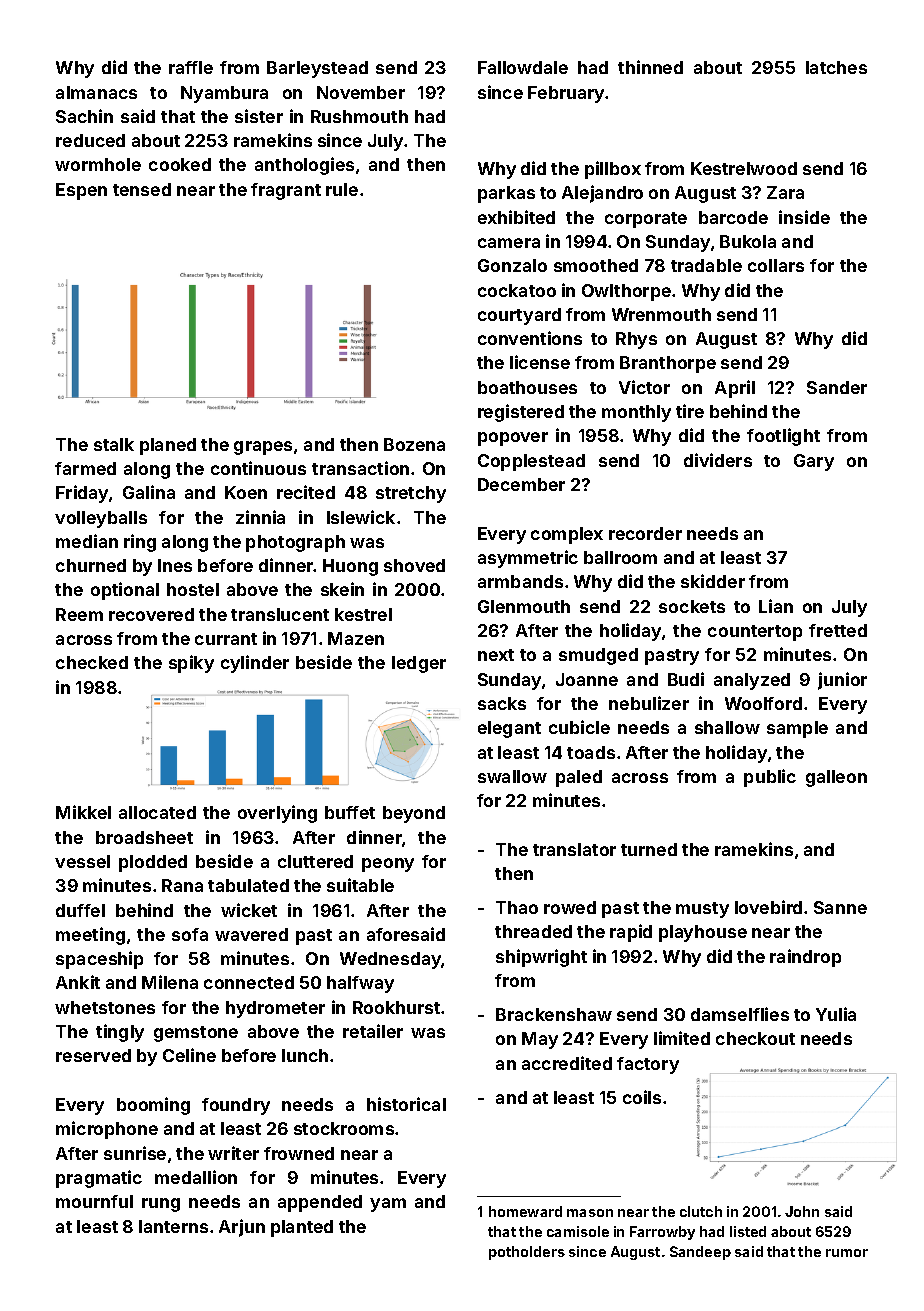  Describe the element at coordinates (837, 387) in the document. I see `Sander` at that location.
